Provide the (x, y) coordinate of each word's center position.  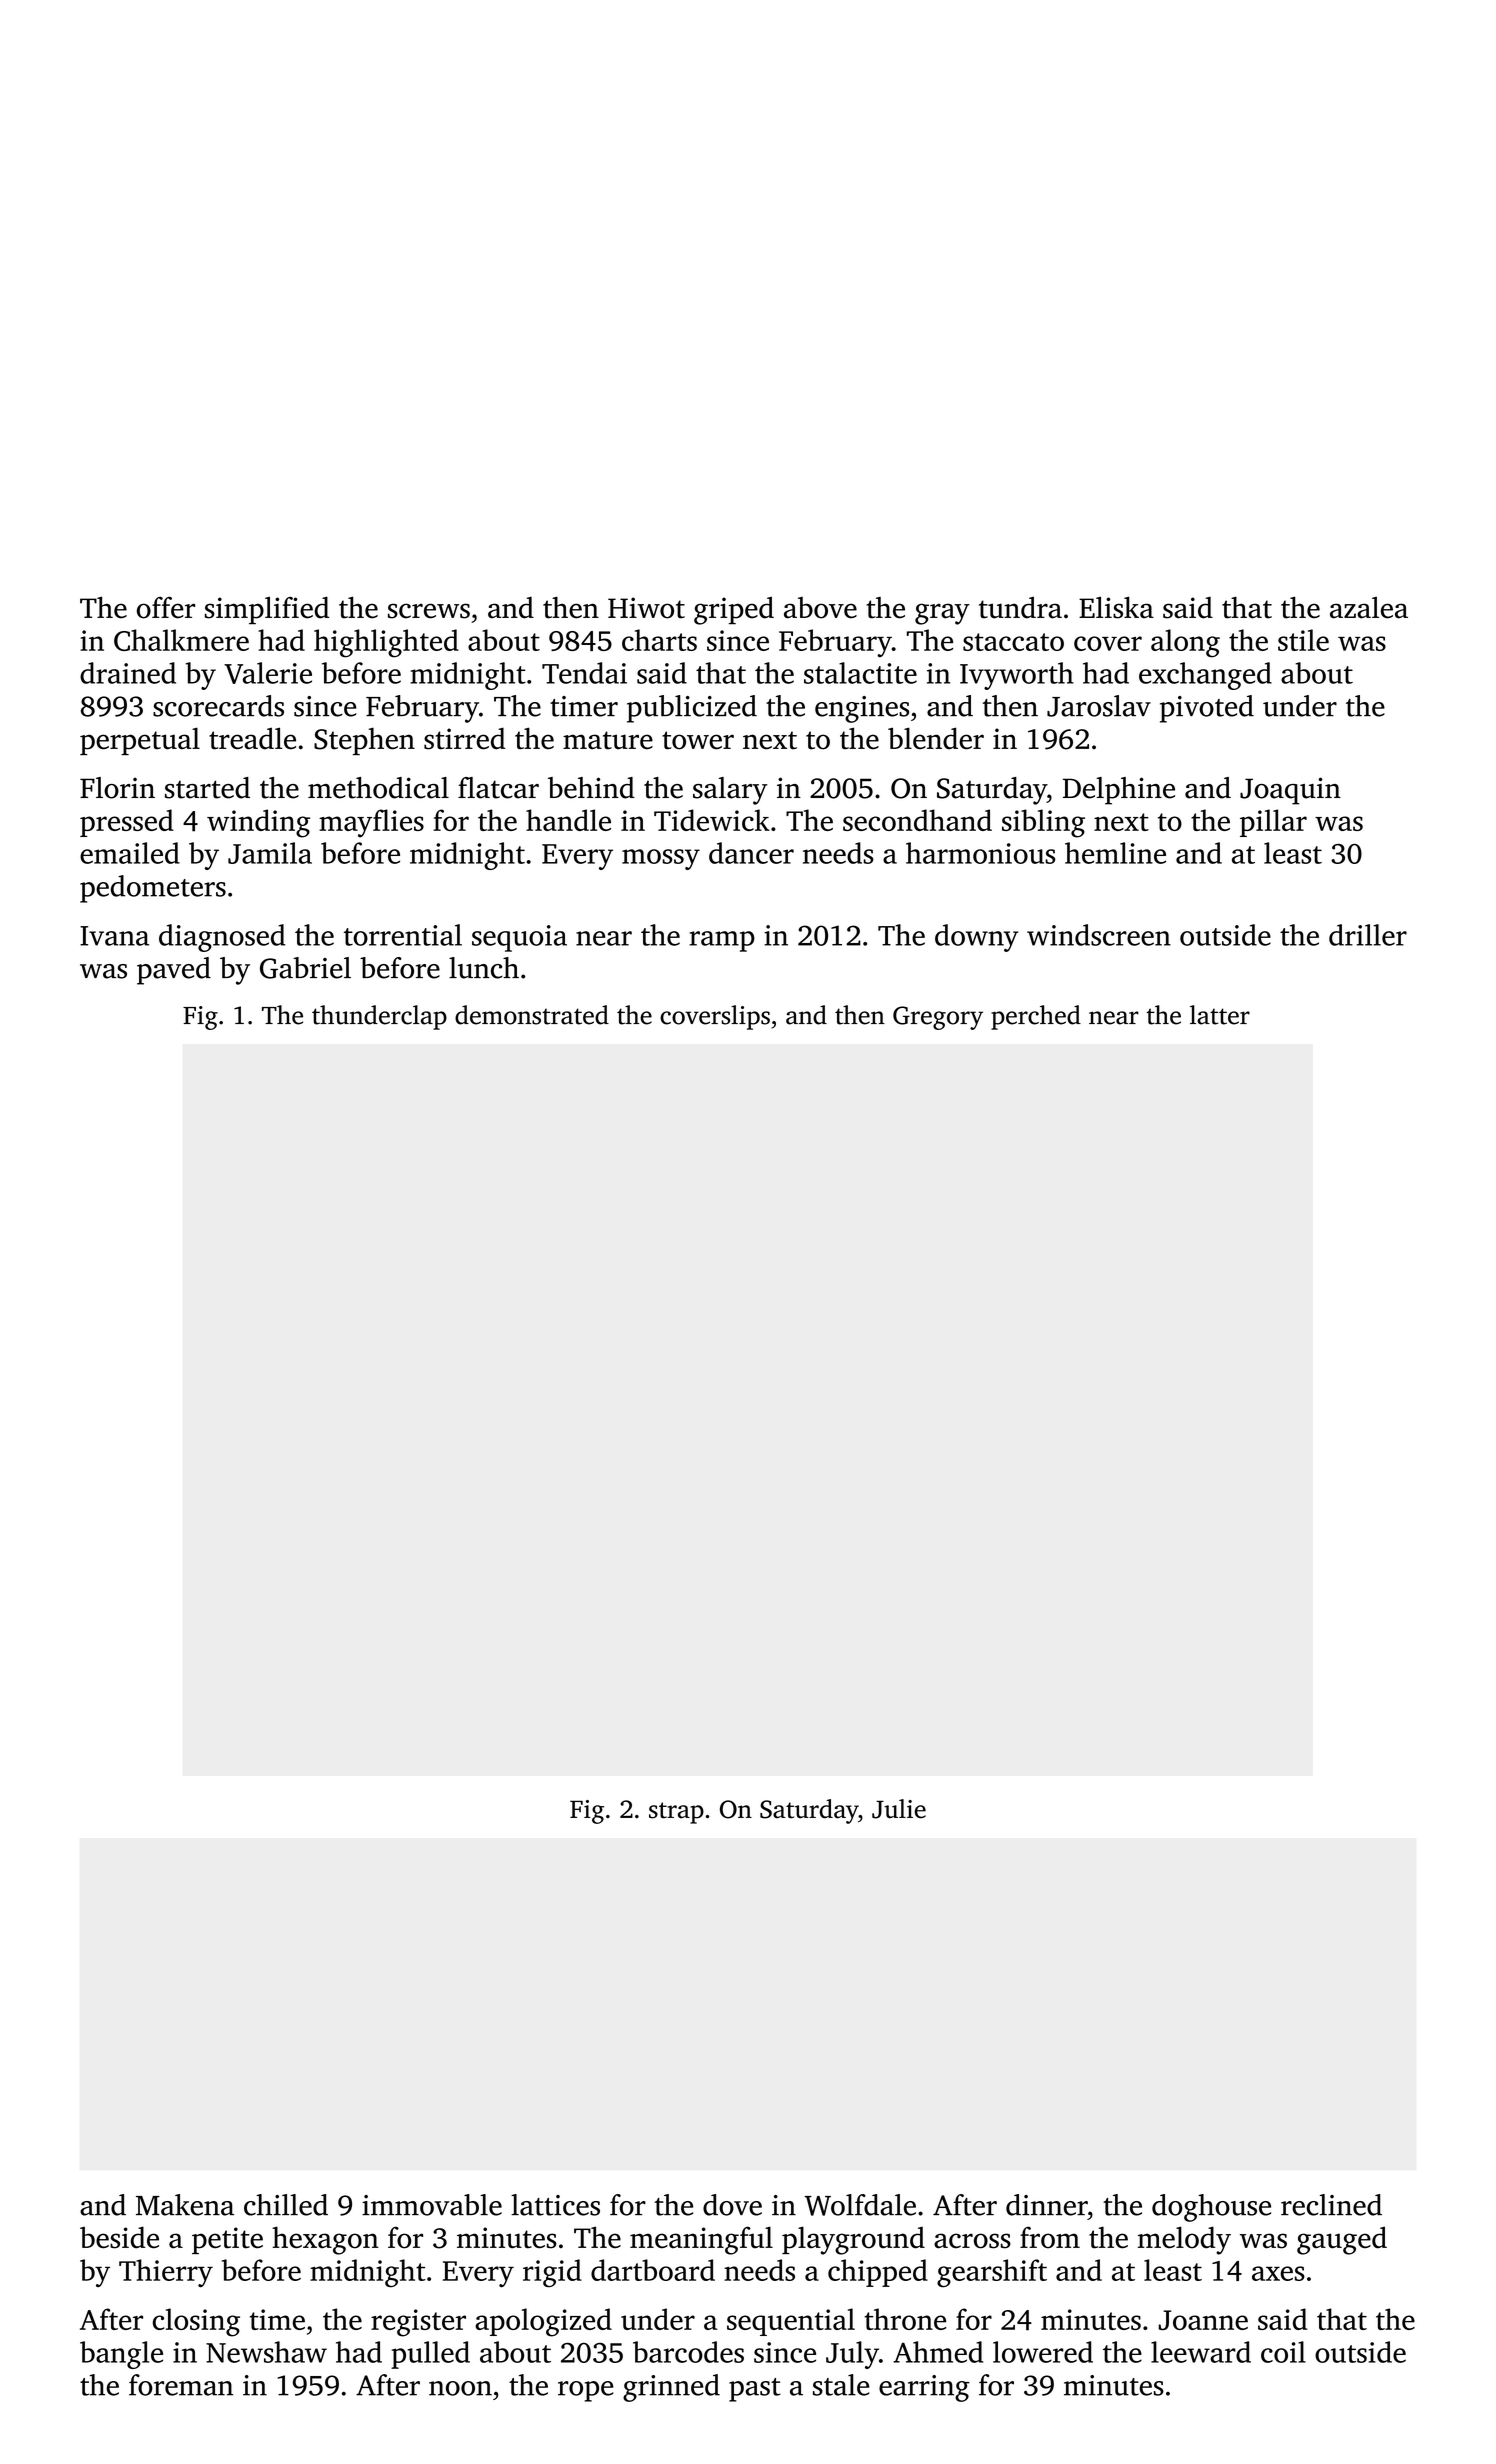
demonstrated (532, 1015)
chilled (286, 2205)
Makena (185, 2205)
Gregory (938, 1018)
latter (1220, 1015)
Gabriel (305, 968)
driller (1368, 935)
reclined (1331, 2205)
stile (1303, 640)
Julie (899, 1809)
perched (1036, 1017)
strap (676, 1813)
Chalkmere (181, 640)
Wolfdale (860, 2205)
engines (862, 709)
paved (174, 971)
